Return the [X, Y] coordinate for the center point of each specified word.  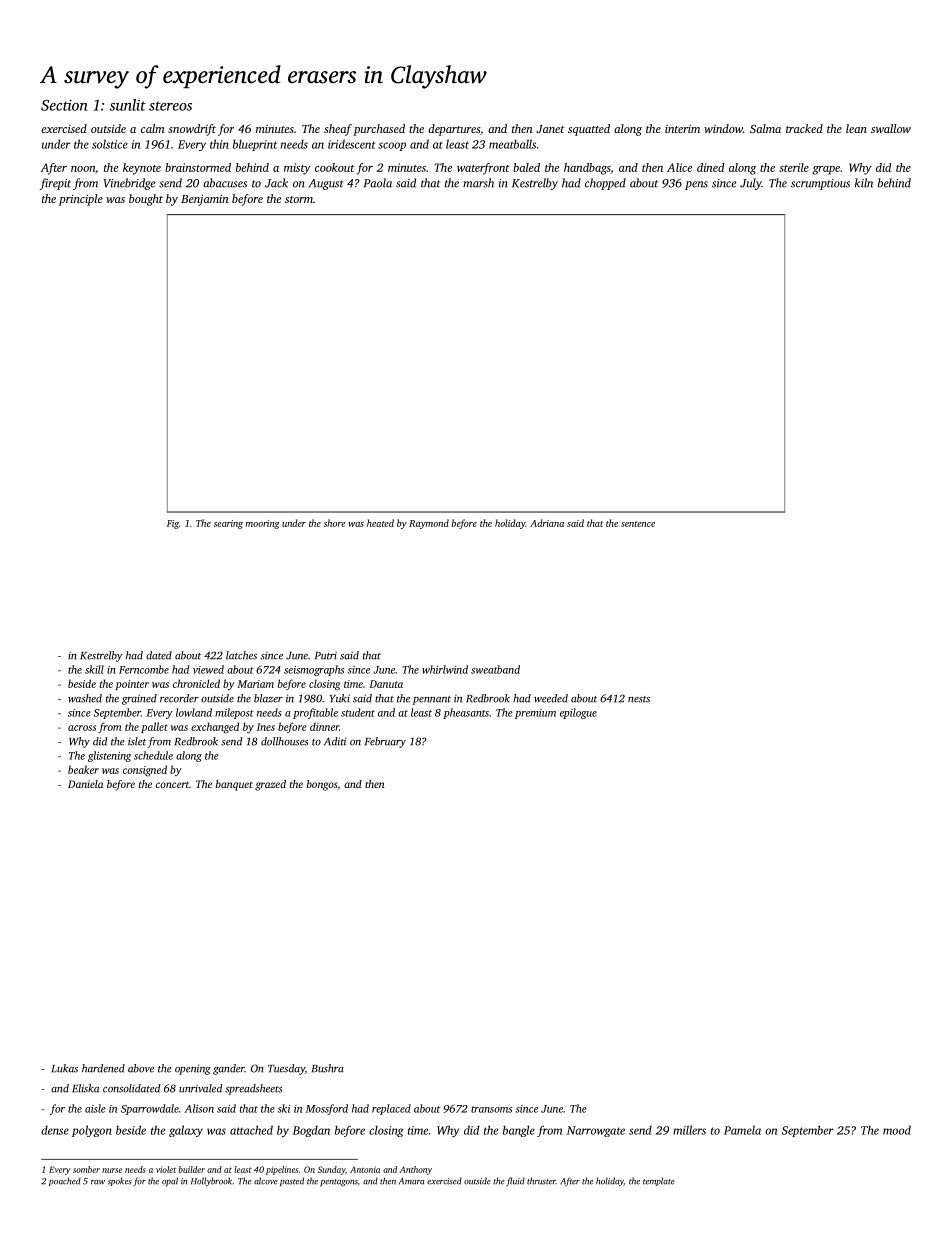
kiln [864, 183]
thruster [541, 1181]
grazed [270, 785]
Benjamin [205, 200]
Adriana [547, 523]
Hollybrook [211, 1182]
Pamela [742, 1130]
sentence [638, 524]
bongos [322, 785]
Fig [173, 524]
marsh [478, 183]
